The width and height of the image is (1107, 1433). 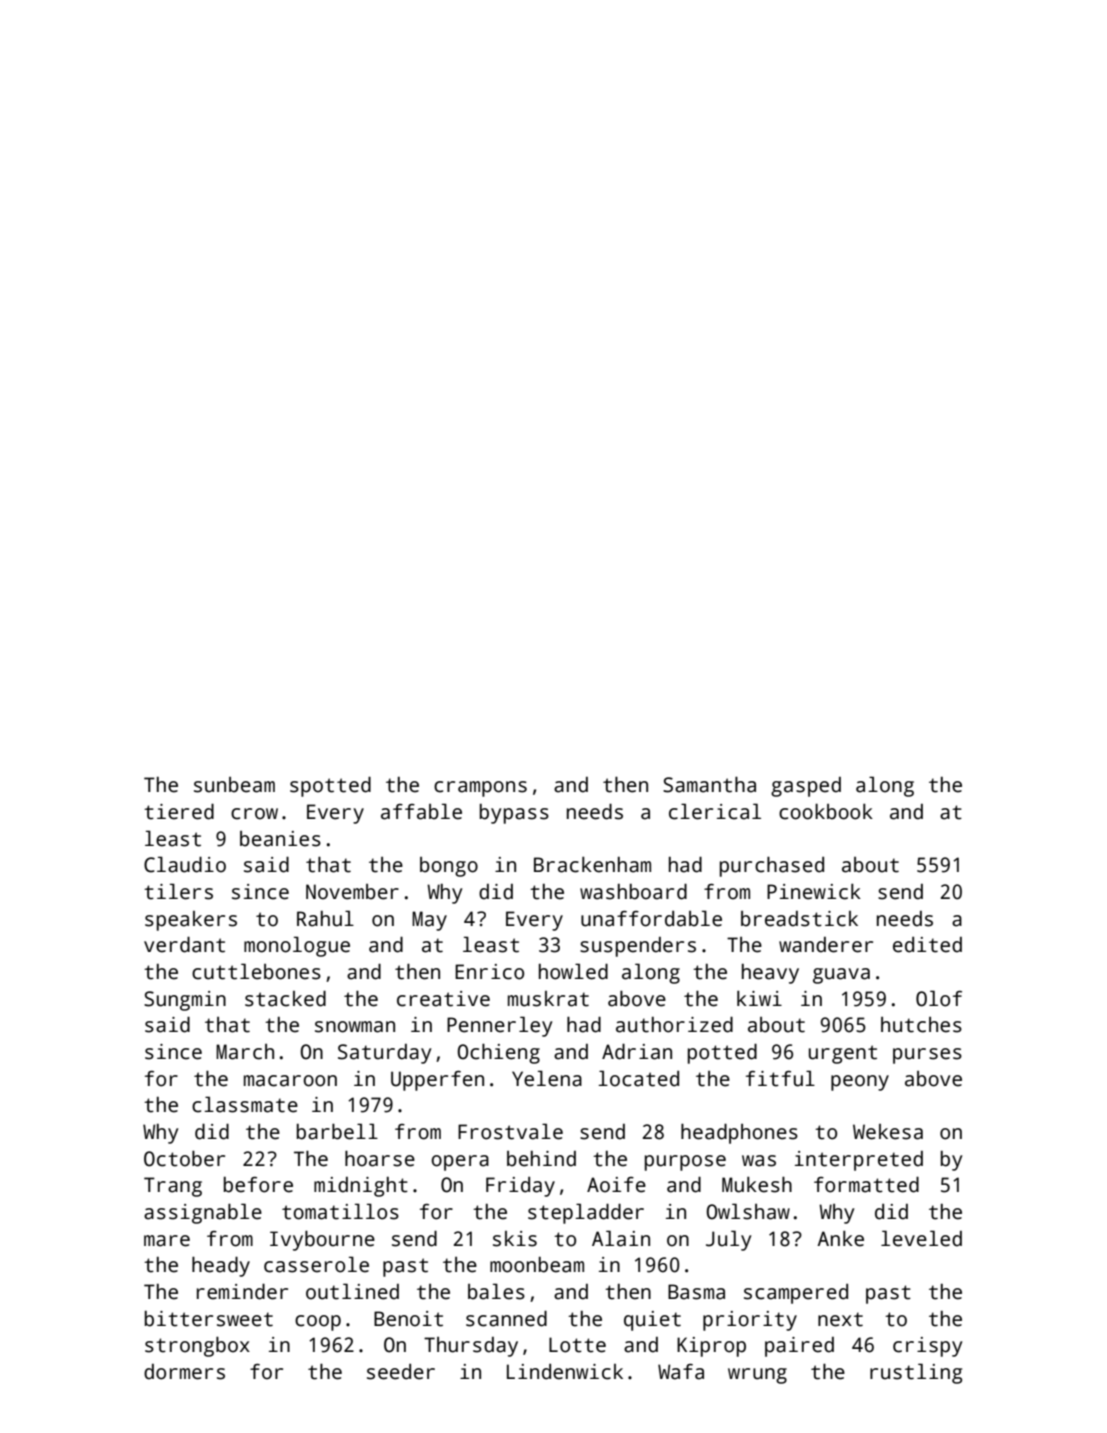 What do you see at coordinates (221, 1266) in the image?
I see `heady` at bounding box center [221, 1266].
